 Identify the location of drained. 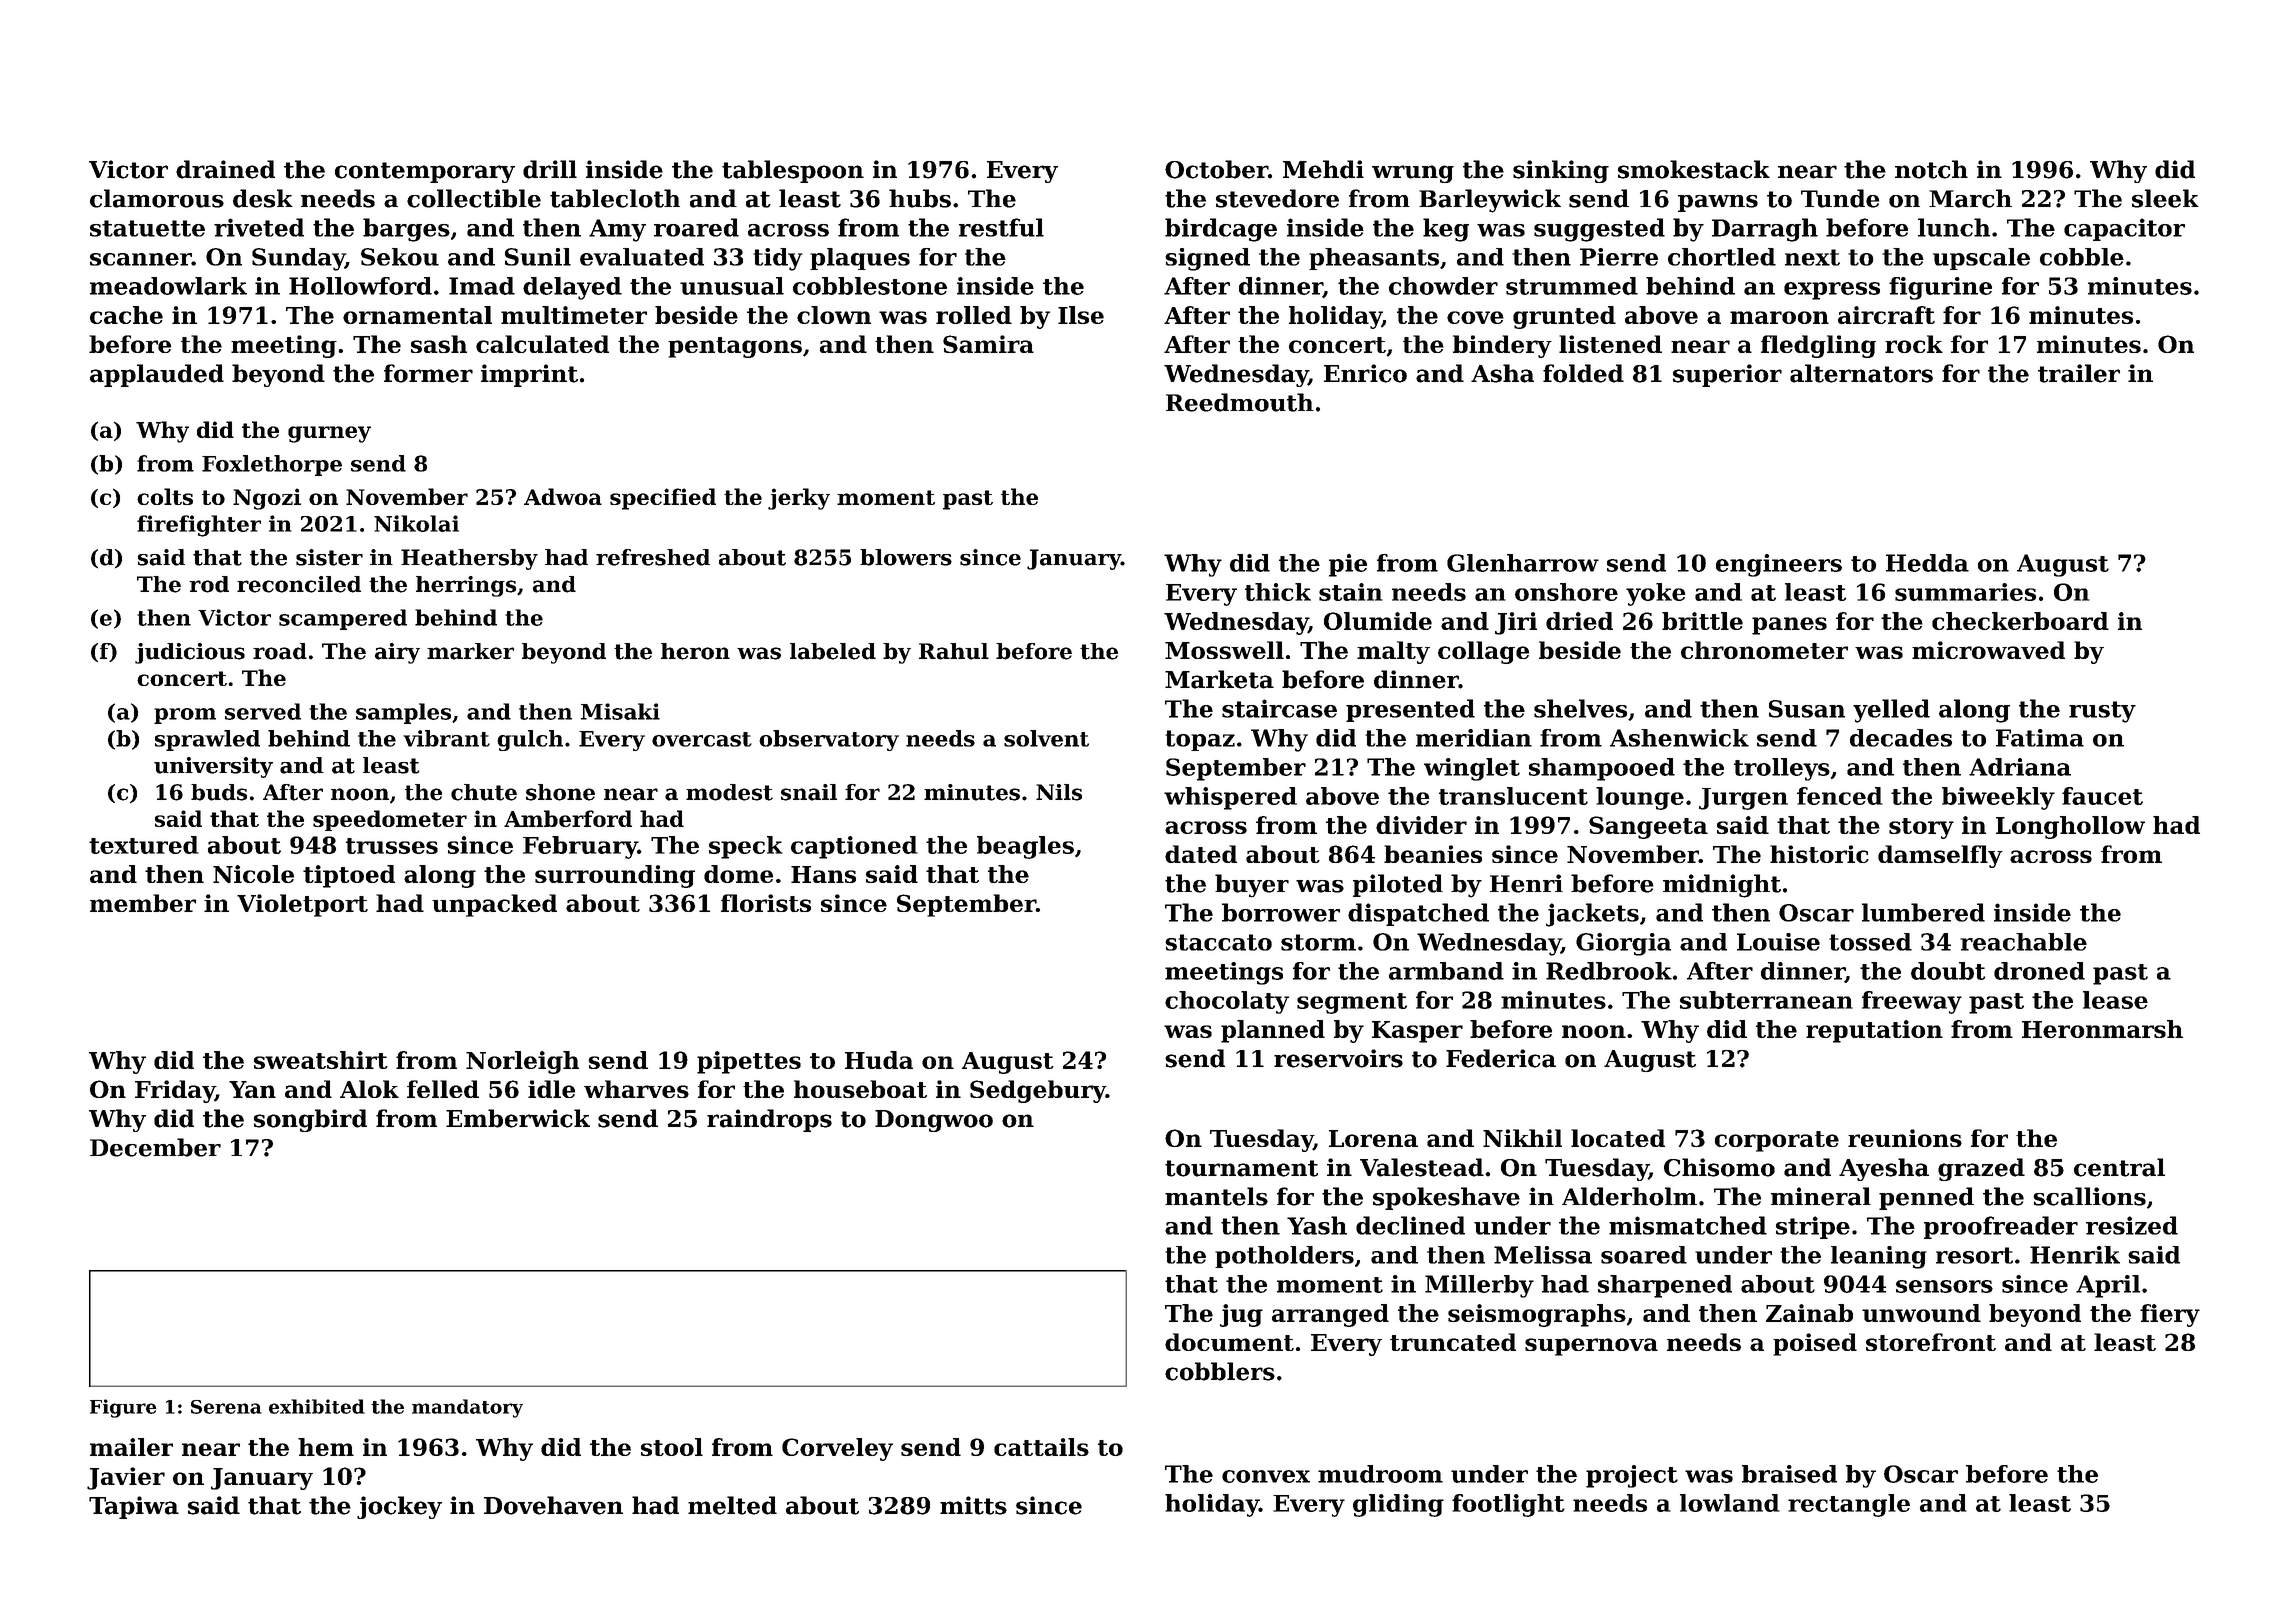
(225, 169).
